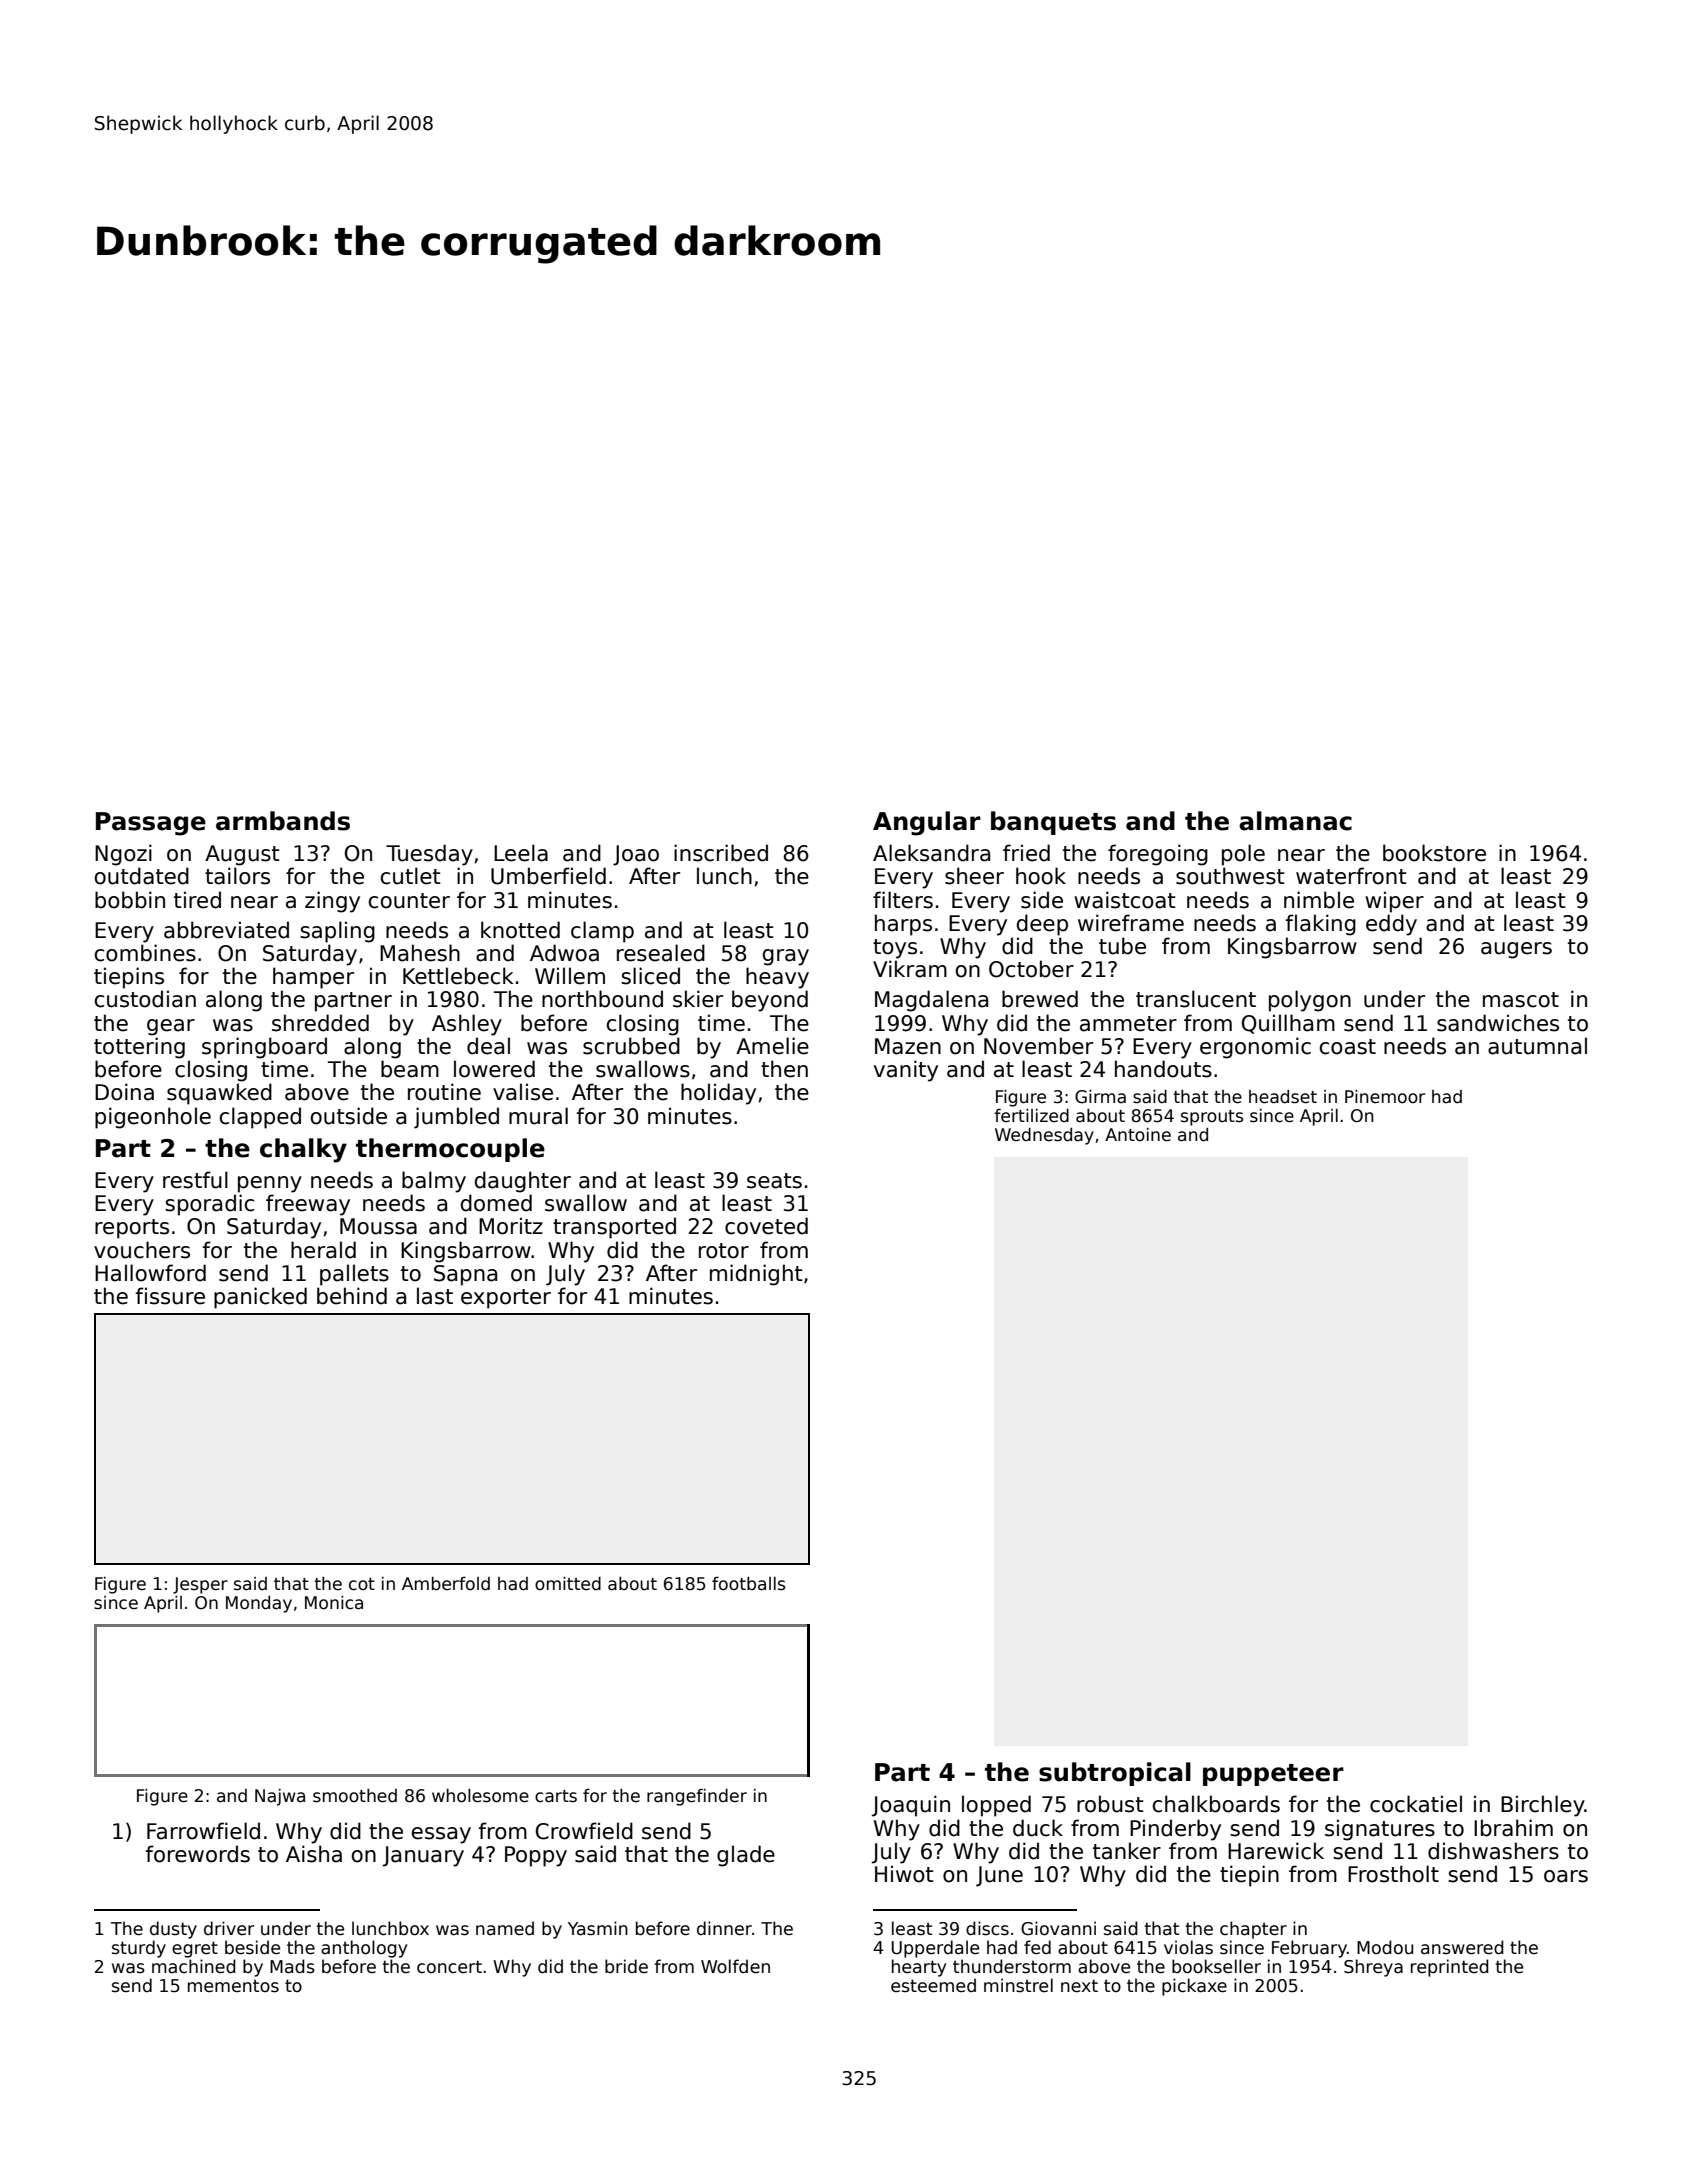  Describe the element at coordinates (1295, 821) in the screenshot. I see `almanac` at that location.
